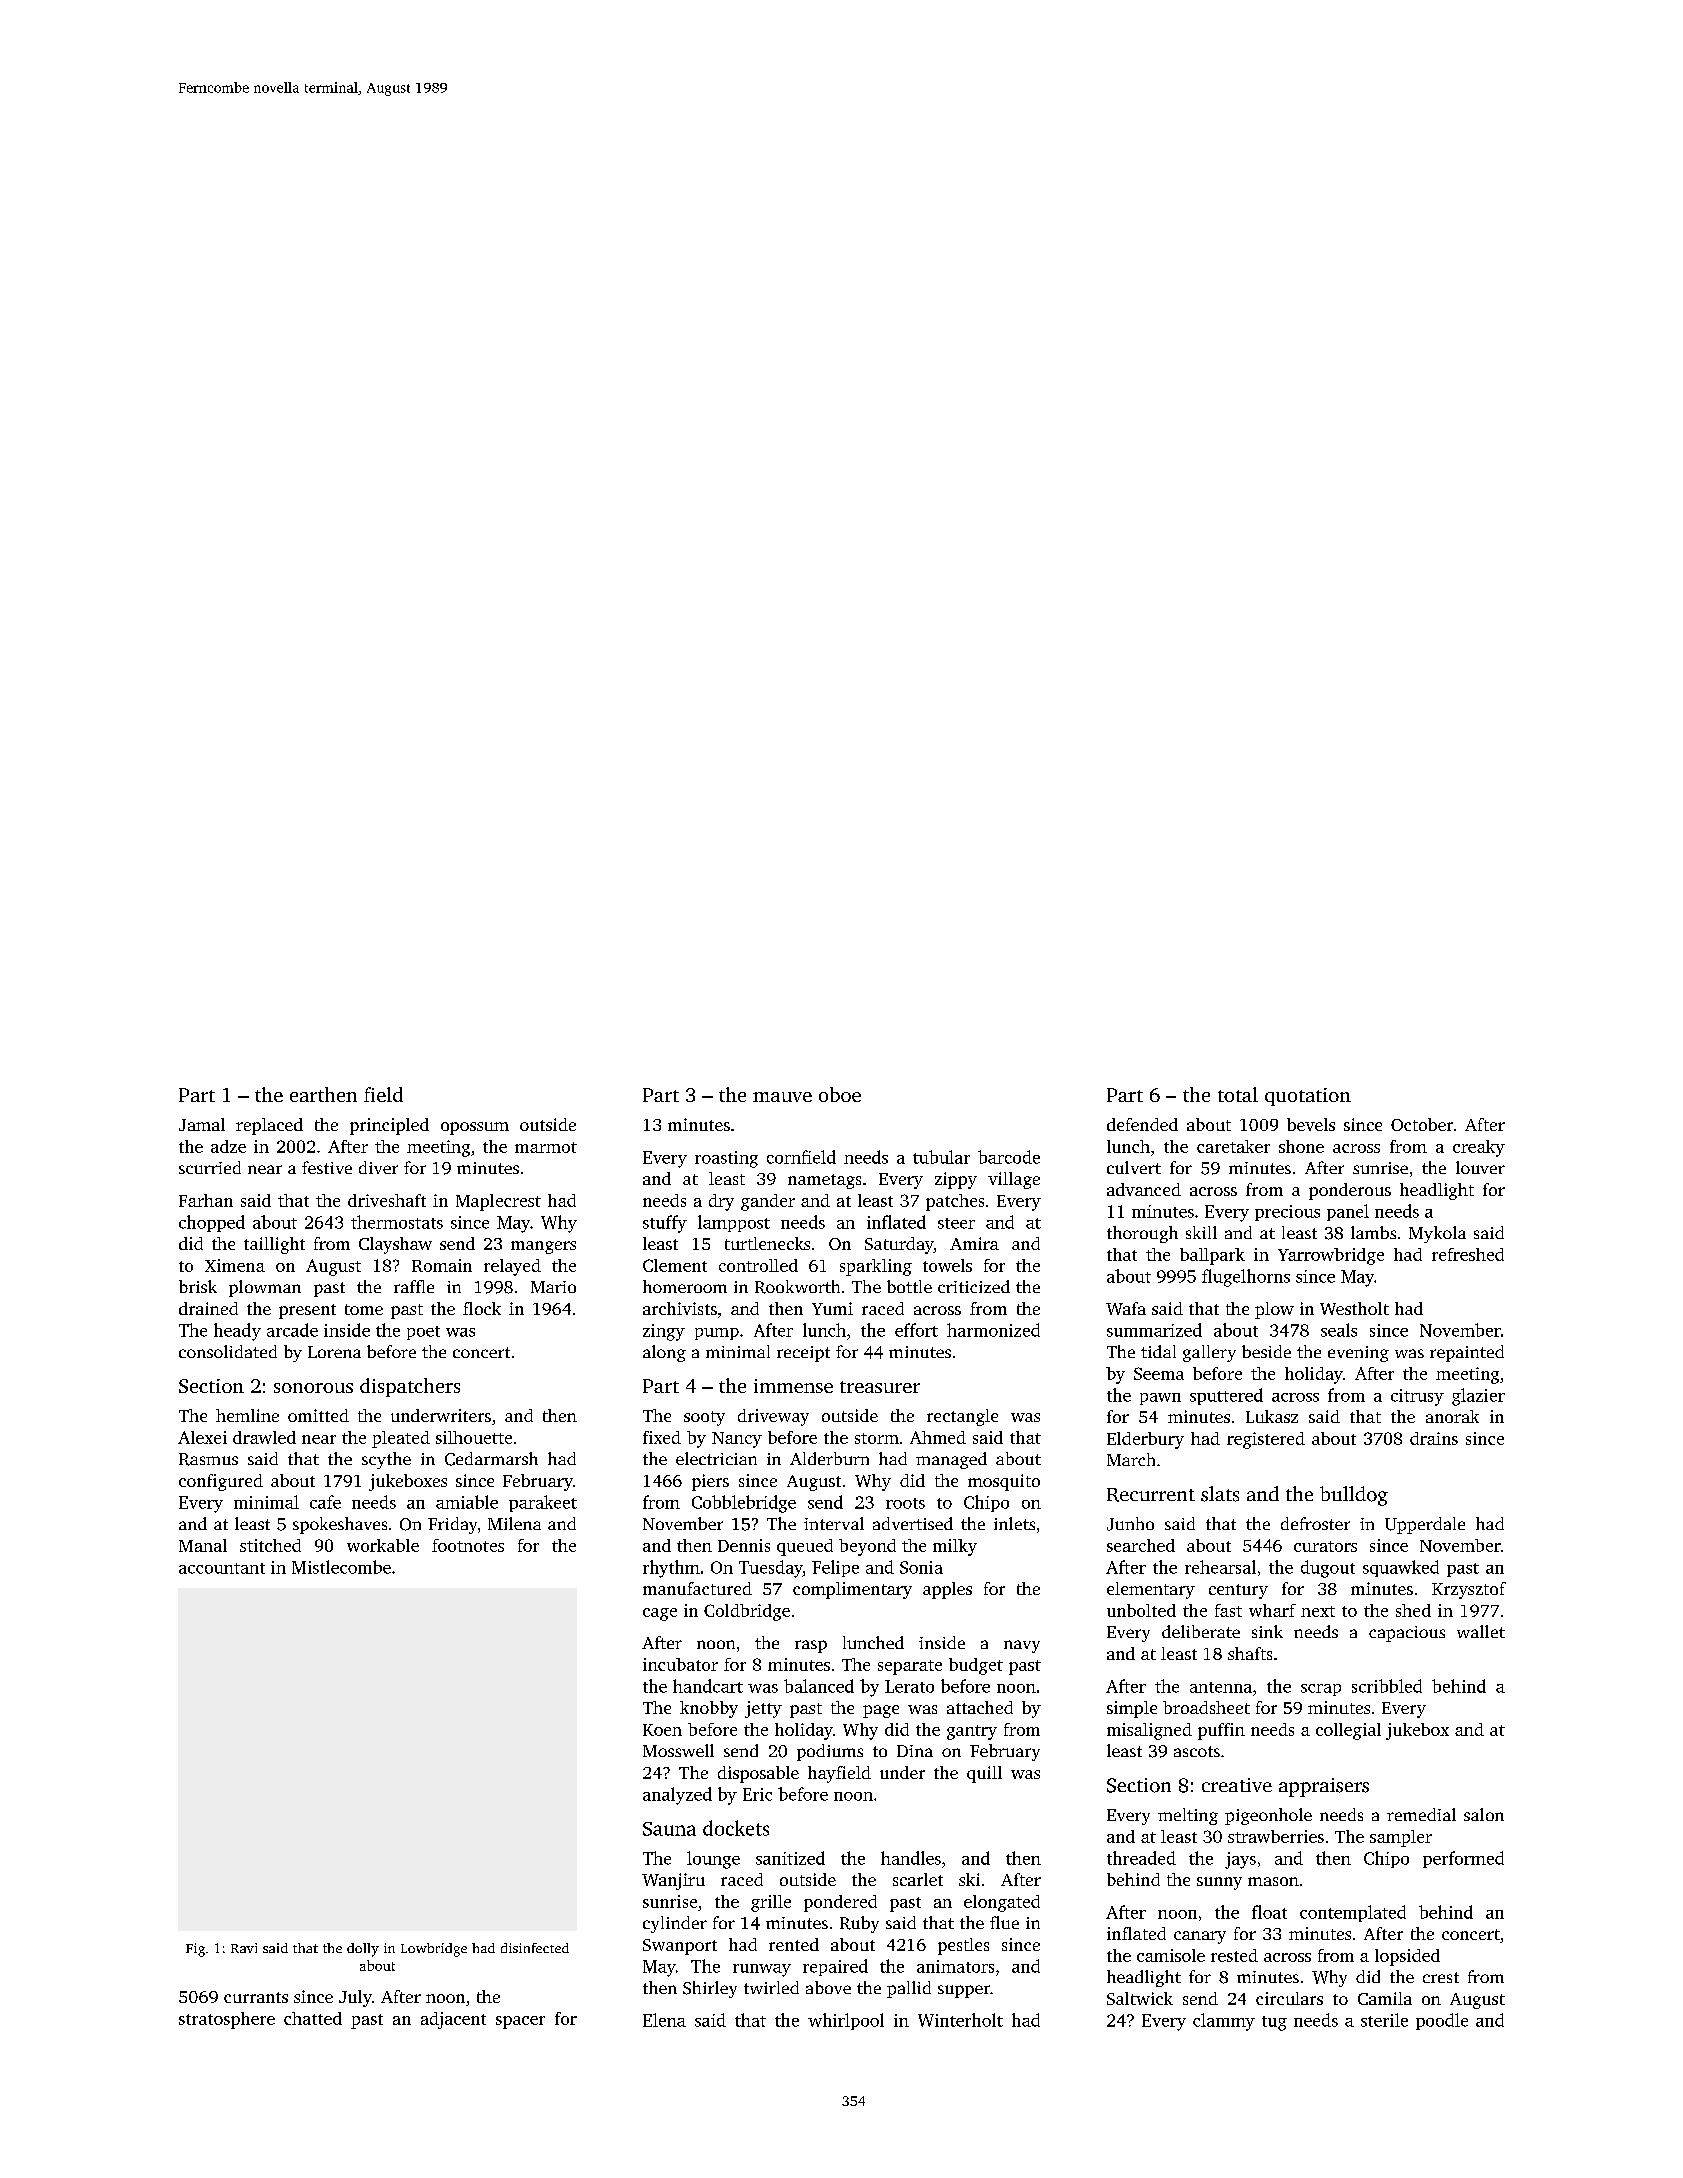 The width and height of the image is (1683, 2178). I want to click on attached, so click(980, 1707).
